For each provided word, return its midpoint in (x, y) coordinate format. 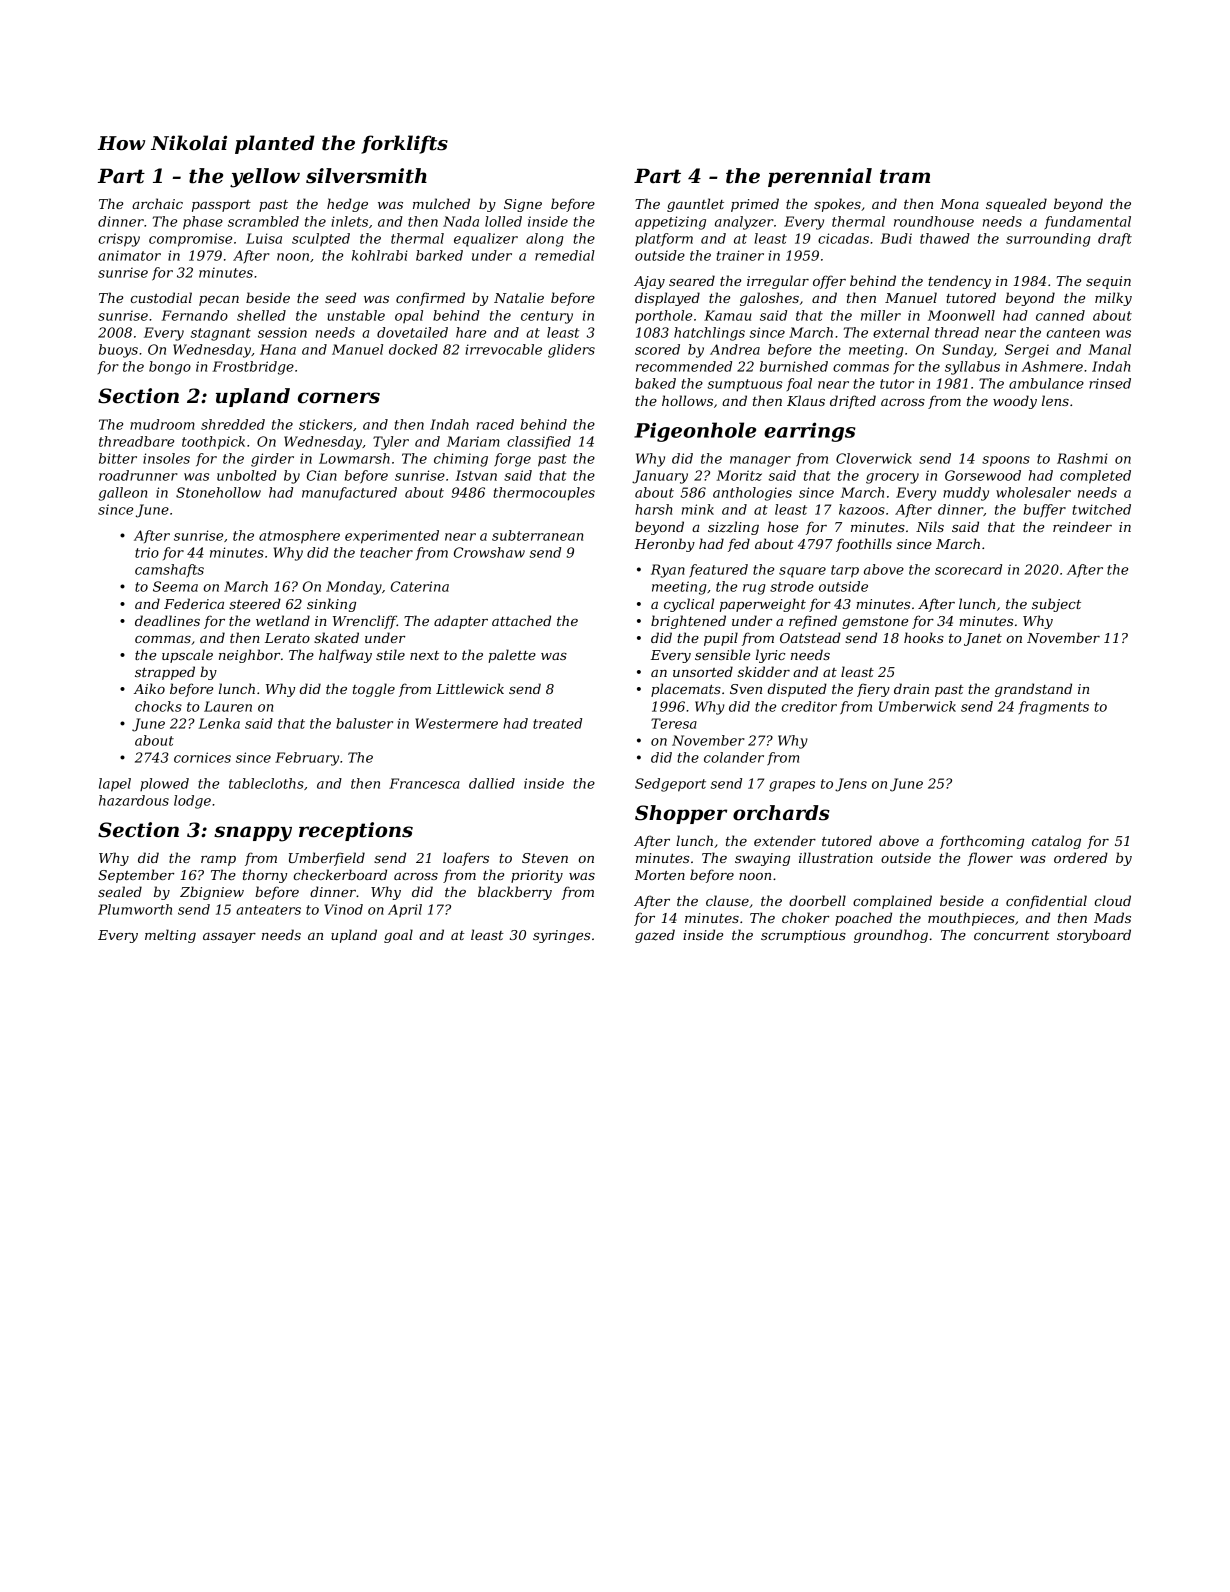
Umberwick (917, 706)
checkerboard (340, 874)
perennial (820, 177)
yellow (265, 178)
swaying (762, 859)
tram (905, 176)
